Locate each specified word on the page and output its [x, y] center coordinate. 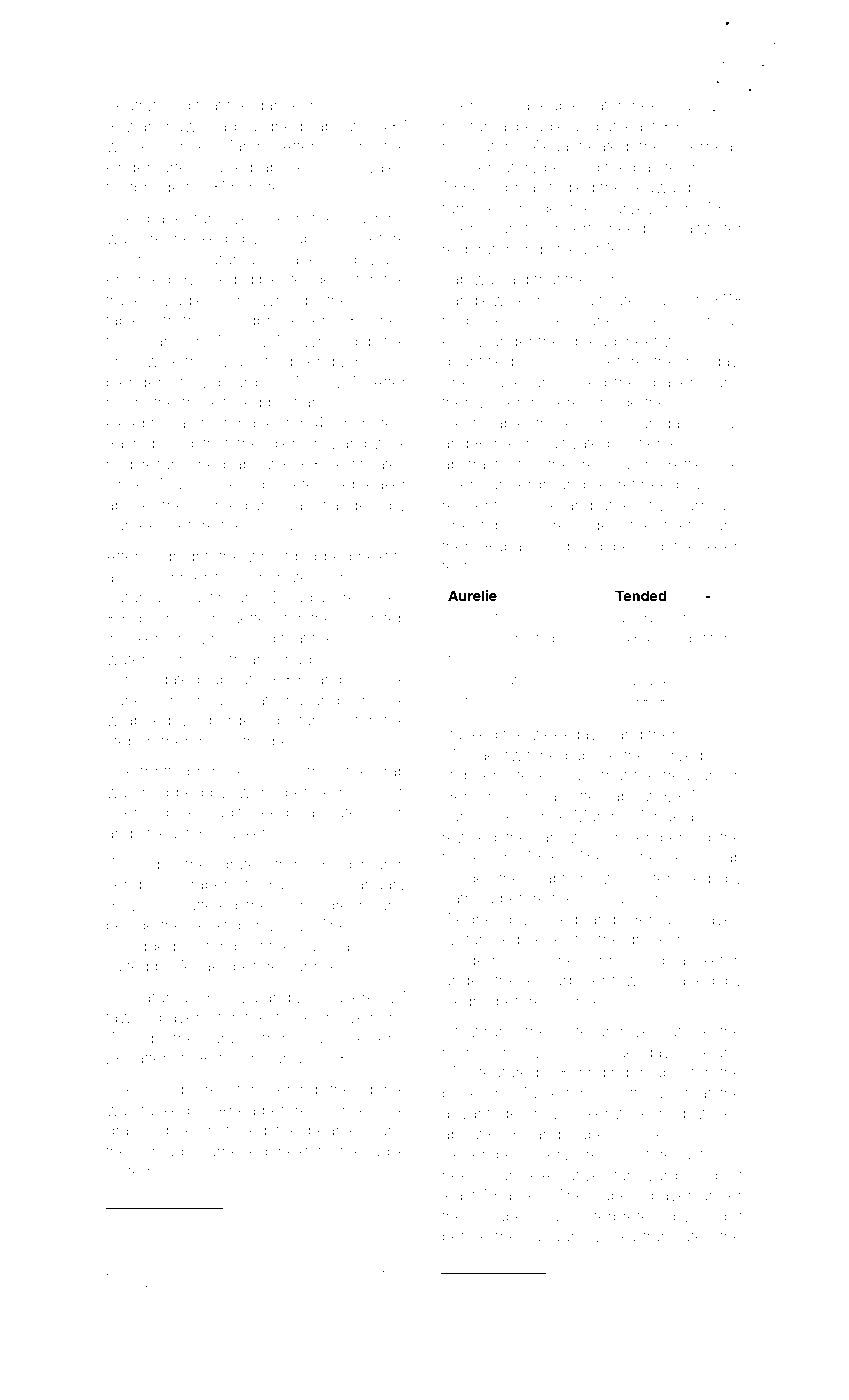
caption [562, 879]
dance [278, 105]
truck [123, 300]
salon [387, 812]
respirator [476, 250]
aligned [276, 128]
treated [603, 146]
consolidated [153, 679]
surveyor [637, 211]
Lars [147, 905]
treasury [693, 778]
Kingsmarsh [363, 866]
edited [522, 1286]
